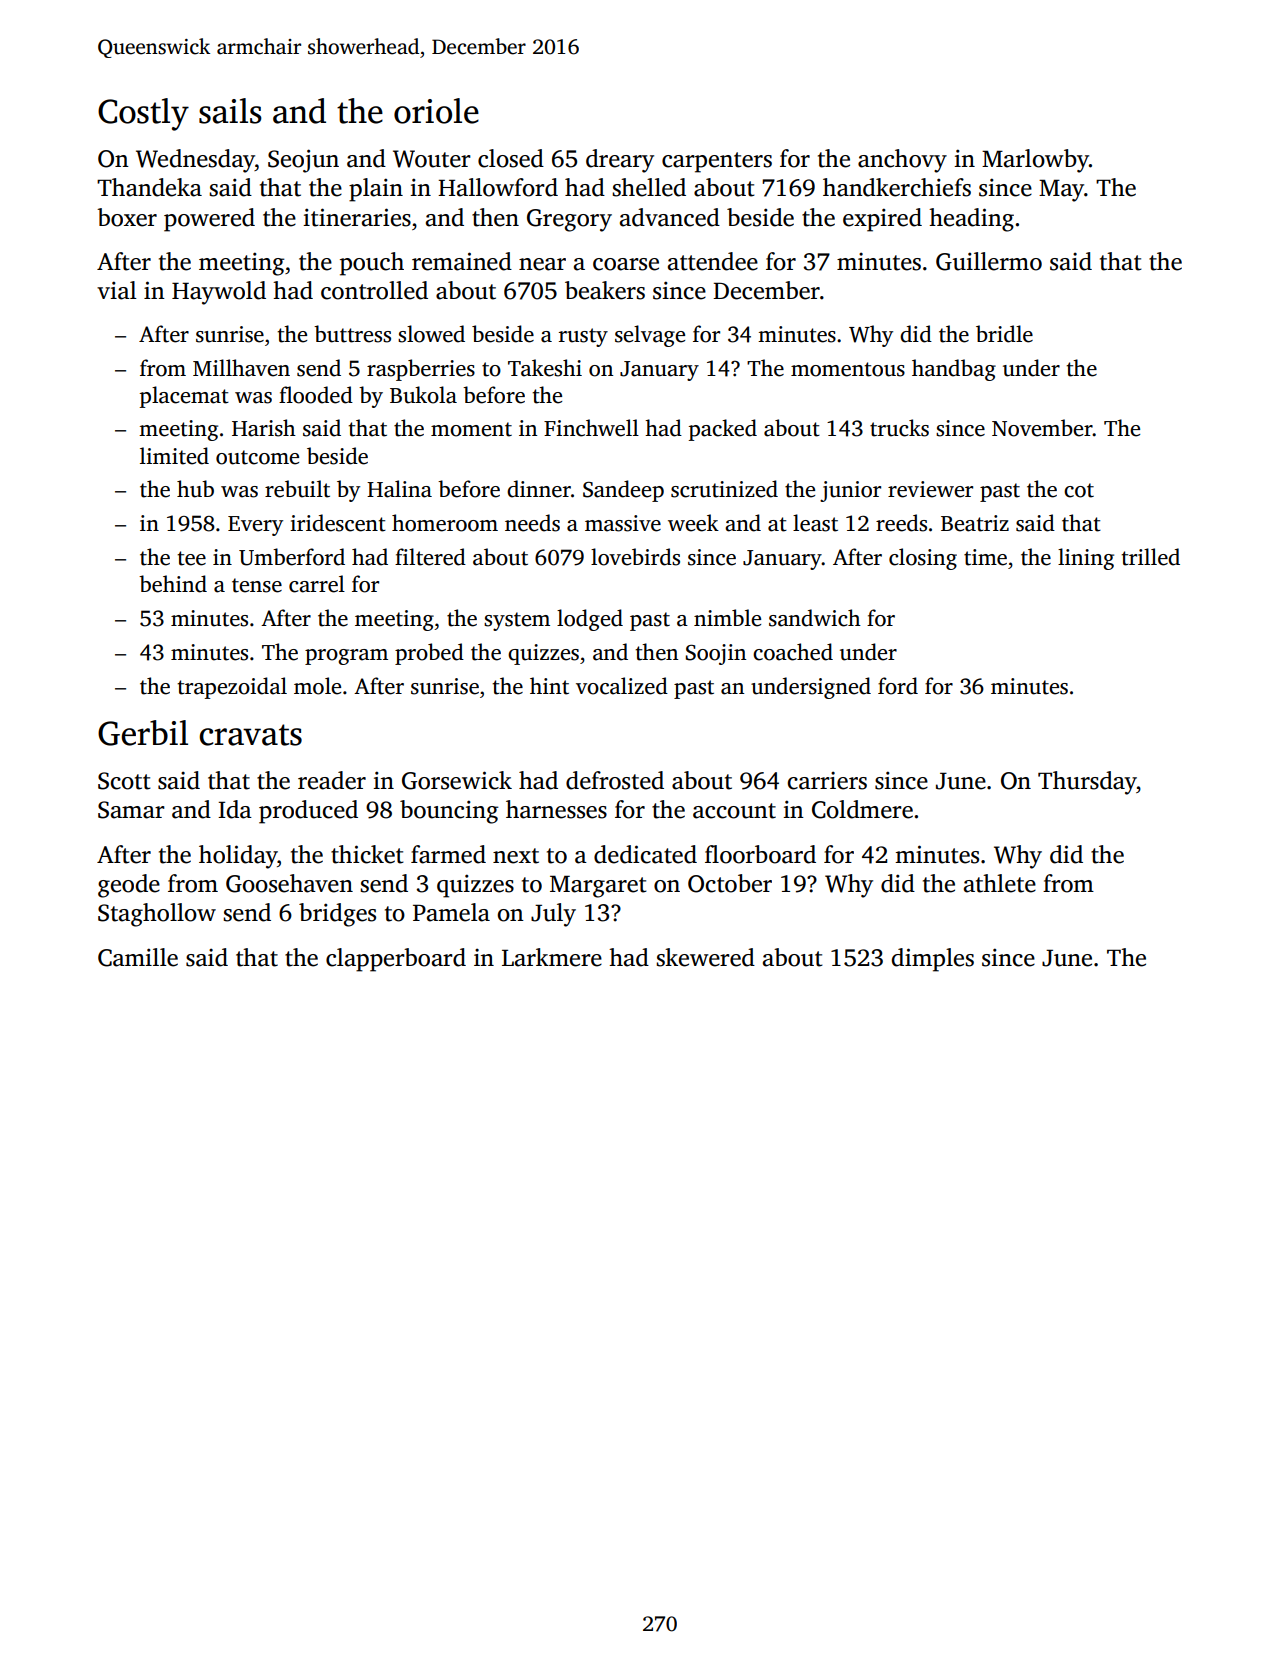  Describe the element at coordinates (556, 809) in the screenshot. I see `harnesses` at that location.
